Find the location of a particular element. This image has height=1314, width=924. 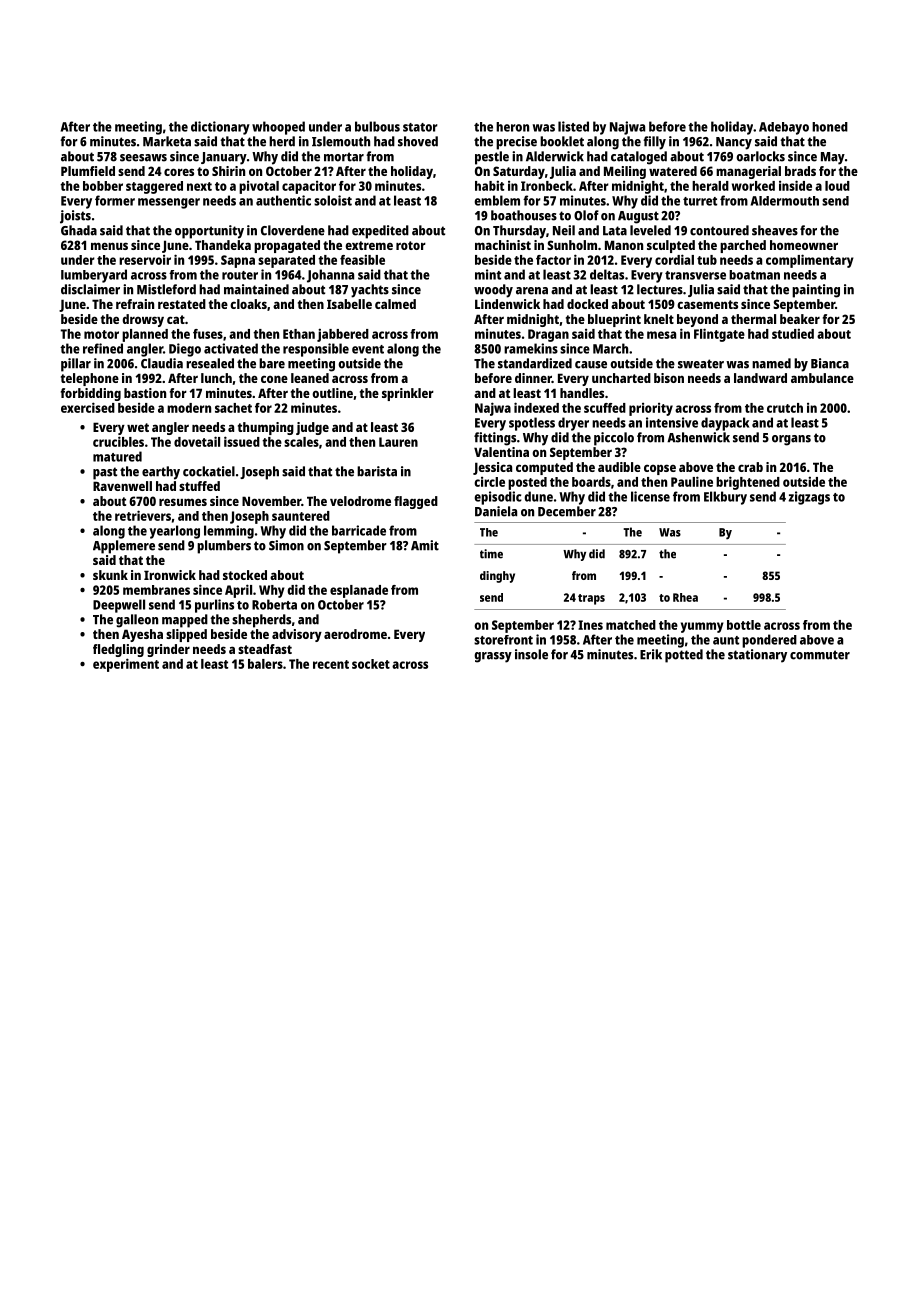

seesaws is located at coordinates (143, 158).
